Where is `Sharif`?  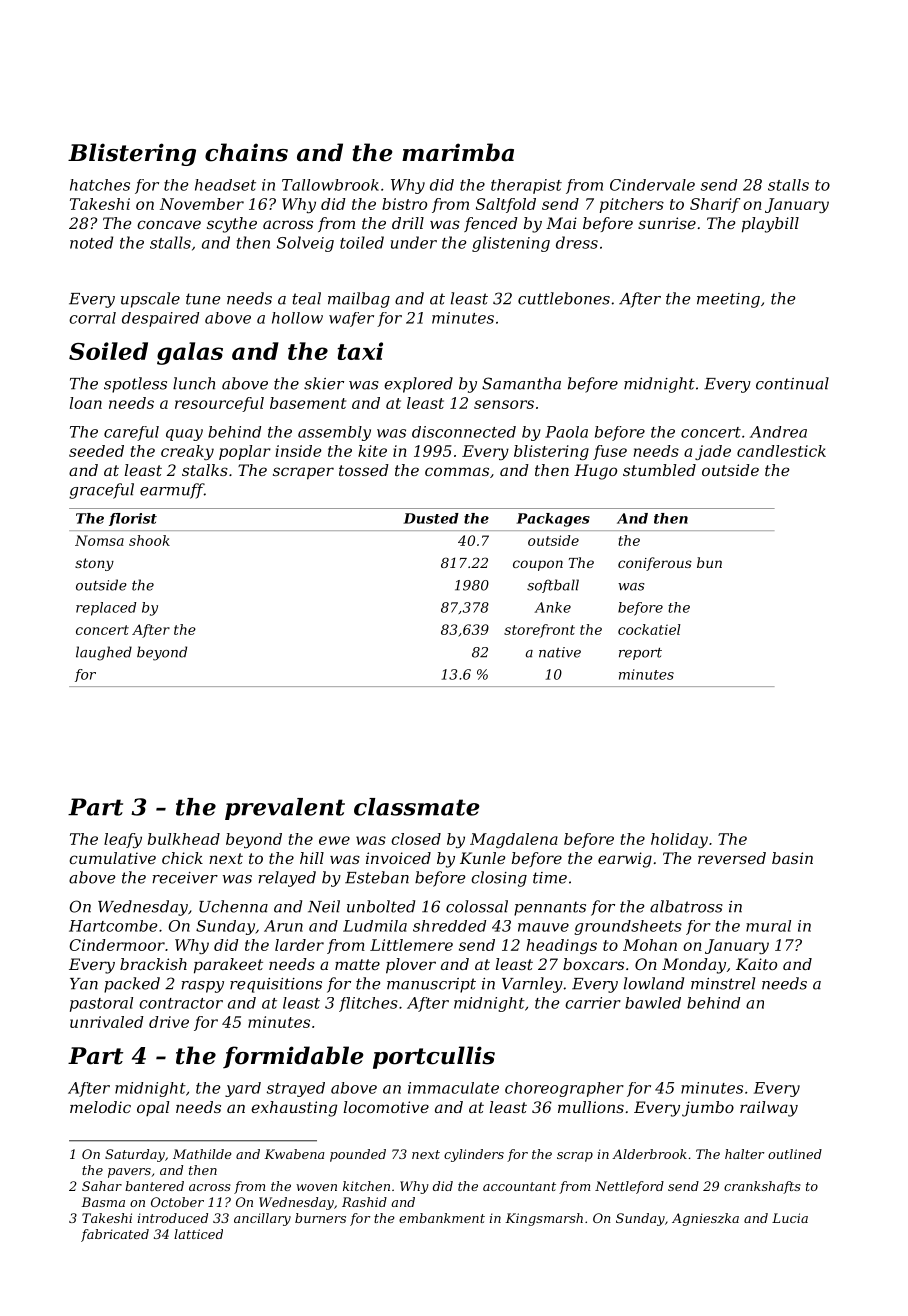
Sharif is located at coordinates (715, 205).
